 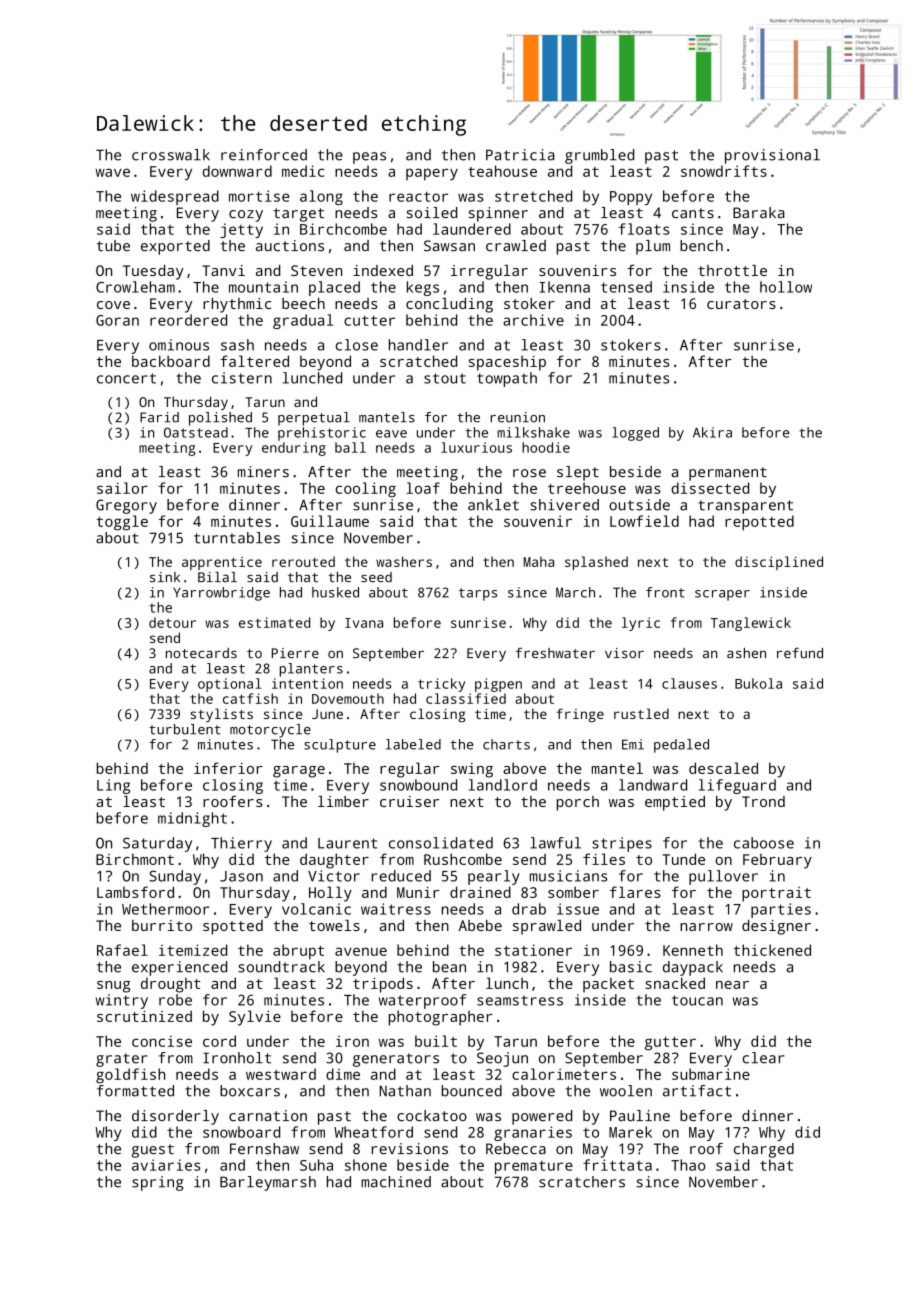 I want to click on garage, so click(x=299, y=772).
